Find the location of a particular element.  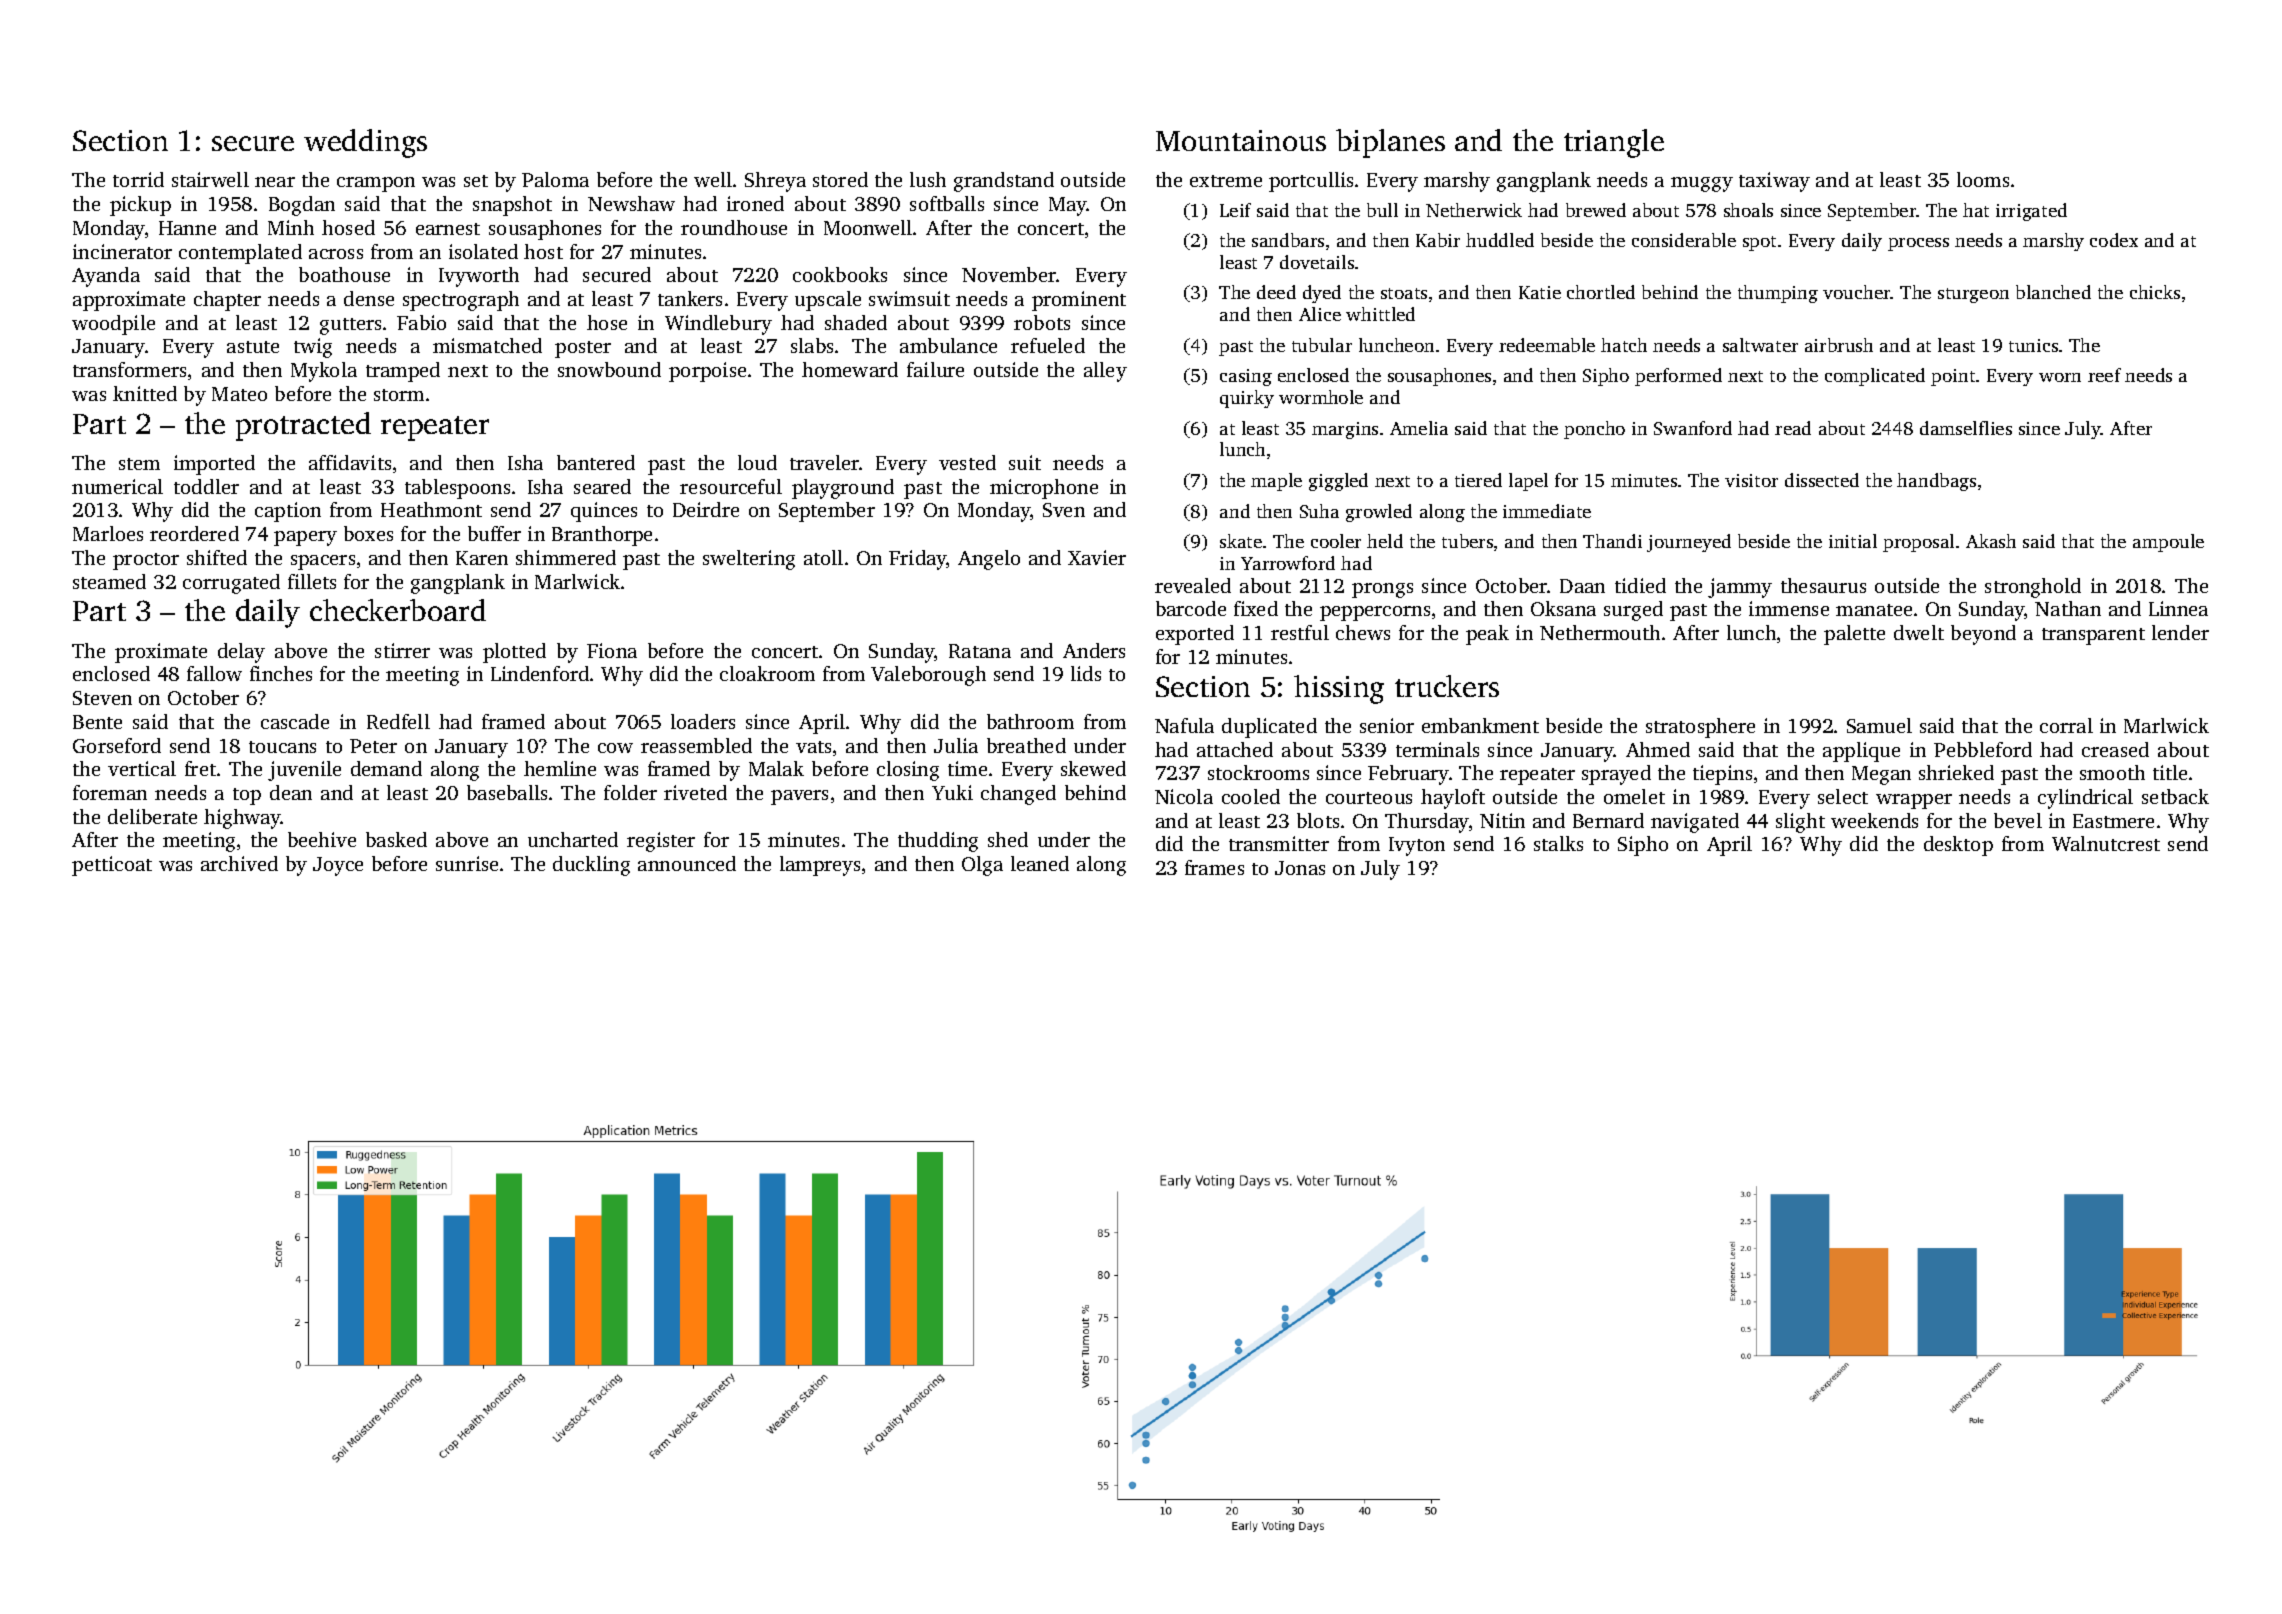

lampreys is located at coordinates (820, 866).
